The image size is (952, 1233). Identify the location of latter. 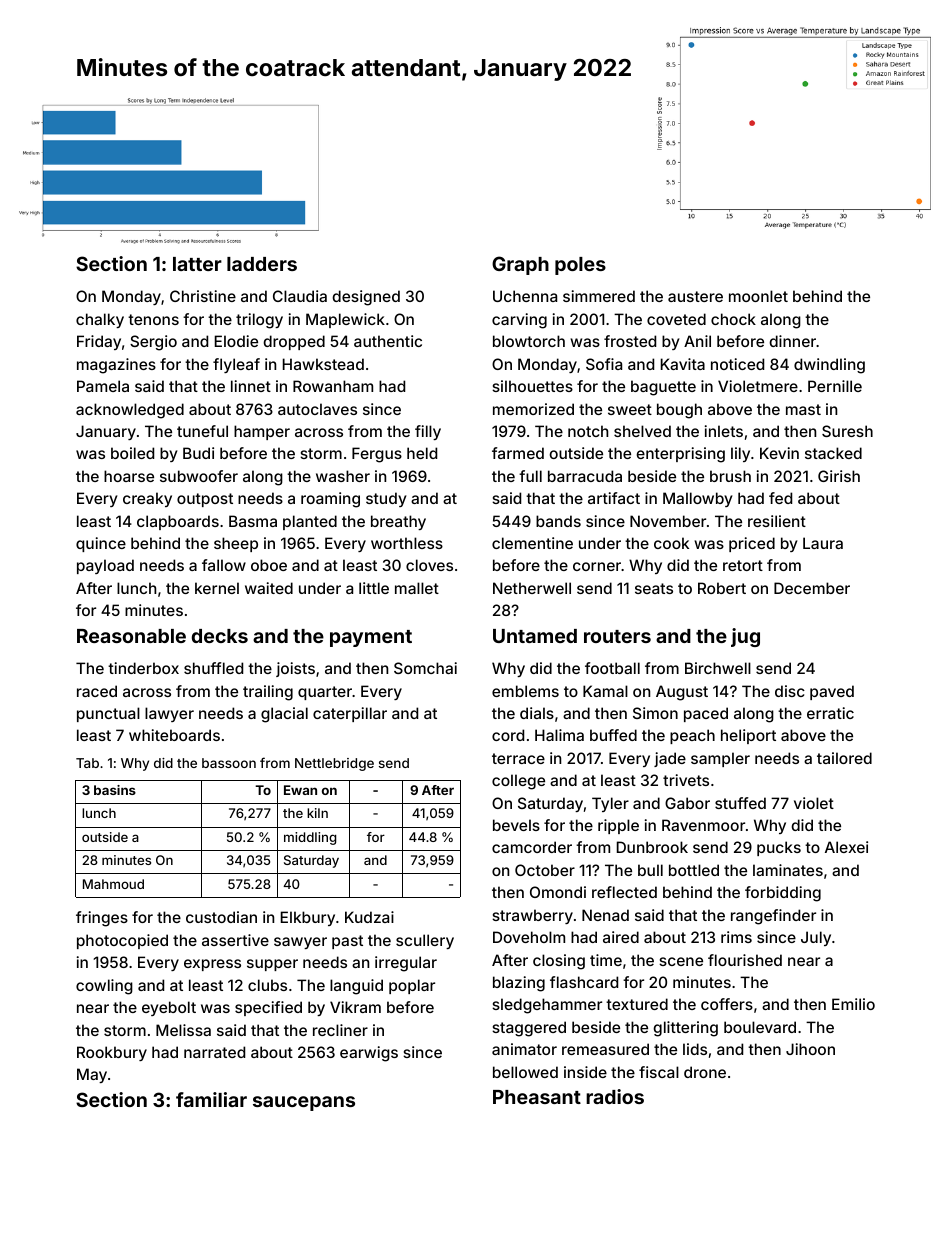
(197, 264).
